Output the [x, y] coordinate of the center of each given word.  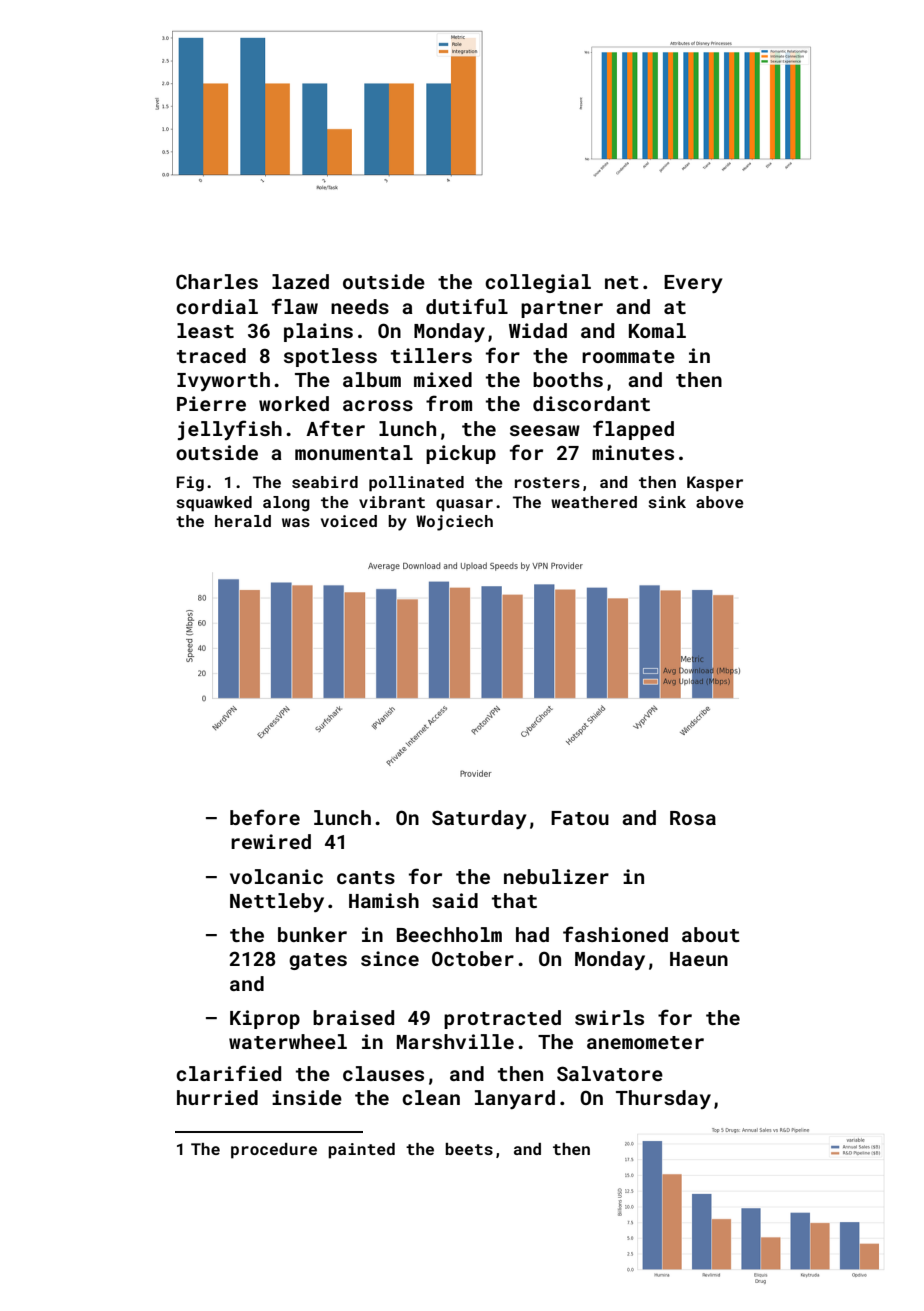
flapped [633, 430]
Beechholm [449, 934]
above [720, 502]
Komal [657, 330]
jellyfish [230, 430]
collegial [538, 283]
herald [243, 521]
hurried [217, 1097]
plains [318, 332]
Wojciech [454, 523]
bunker [312, 934]
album [372, 379]
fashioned [615, 934]
